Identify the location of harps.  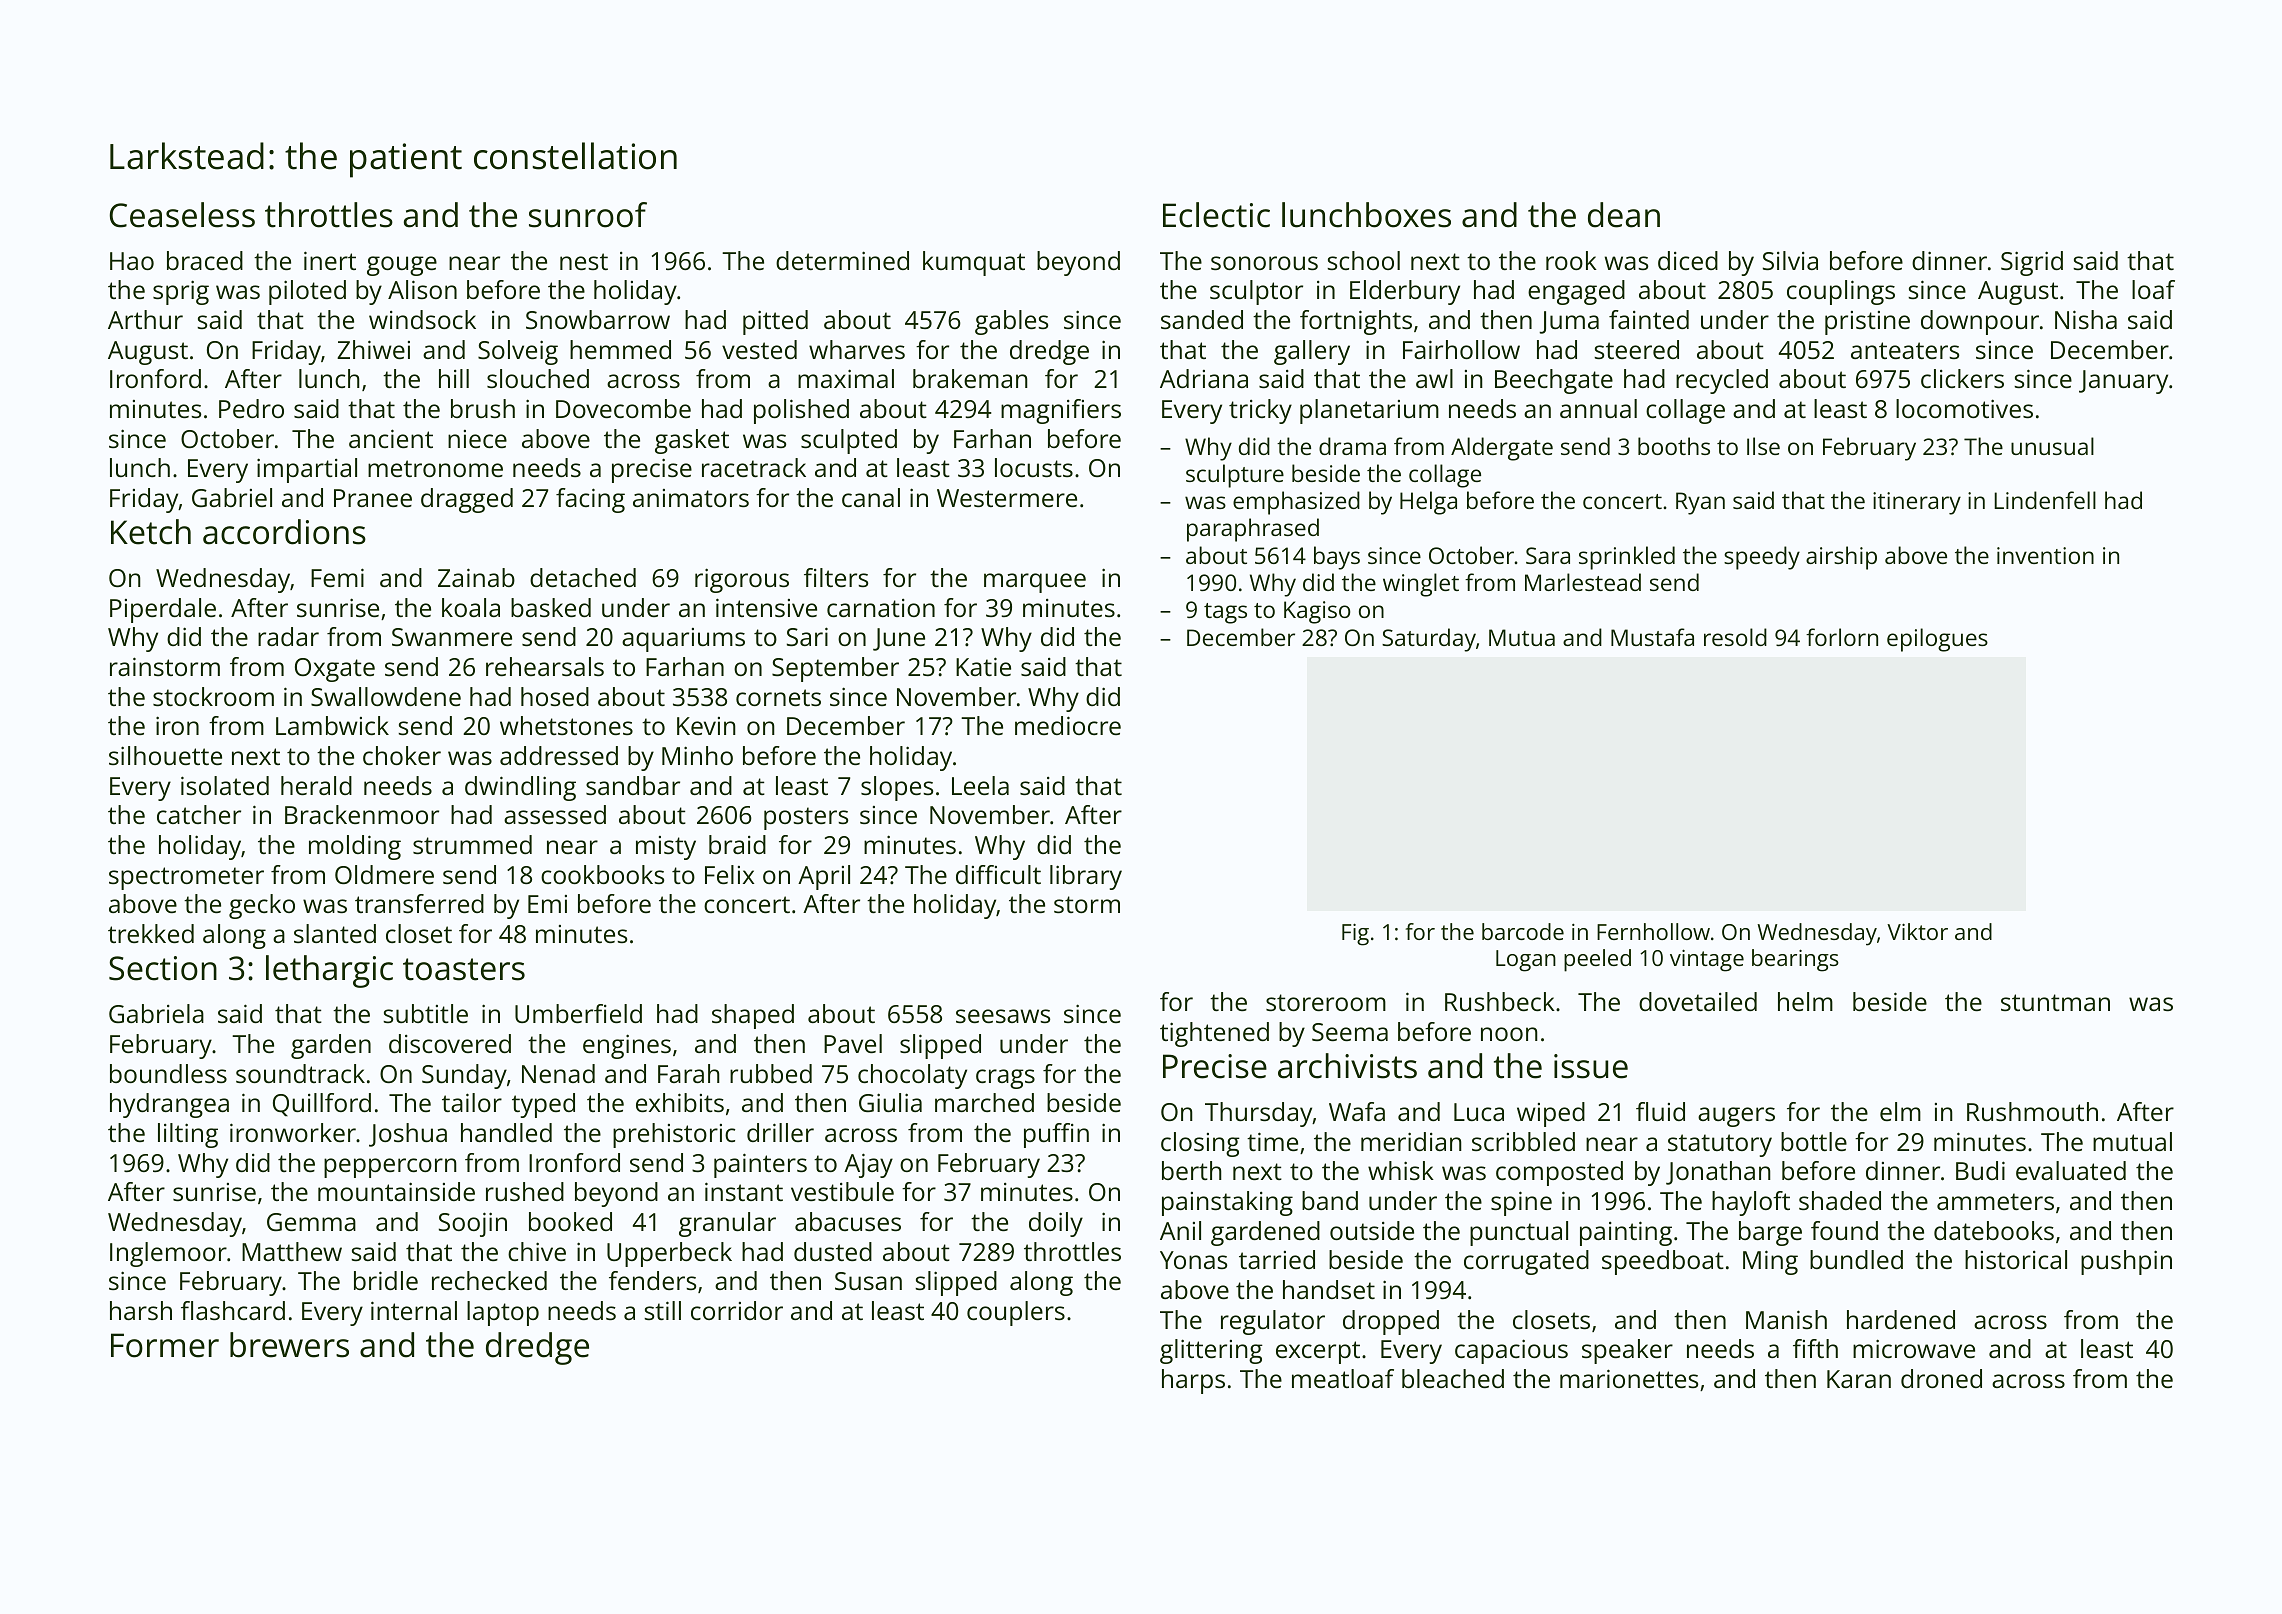
(1193, 1381).
